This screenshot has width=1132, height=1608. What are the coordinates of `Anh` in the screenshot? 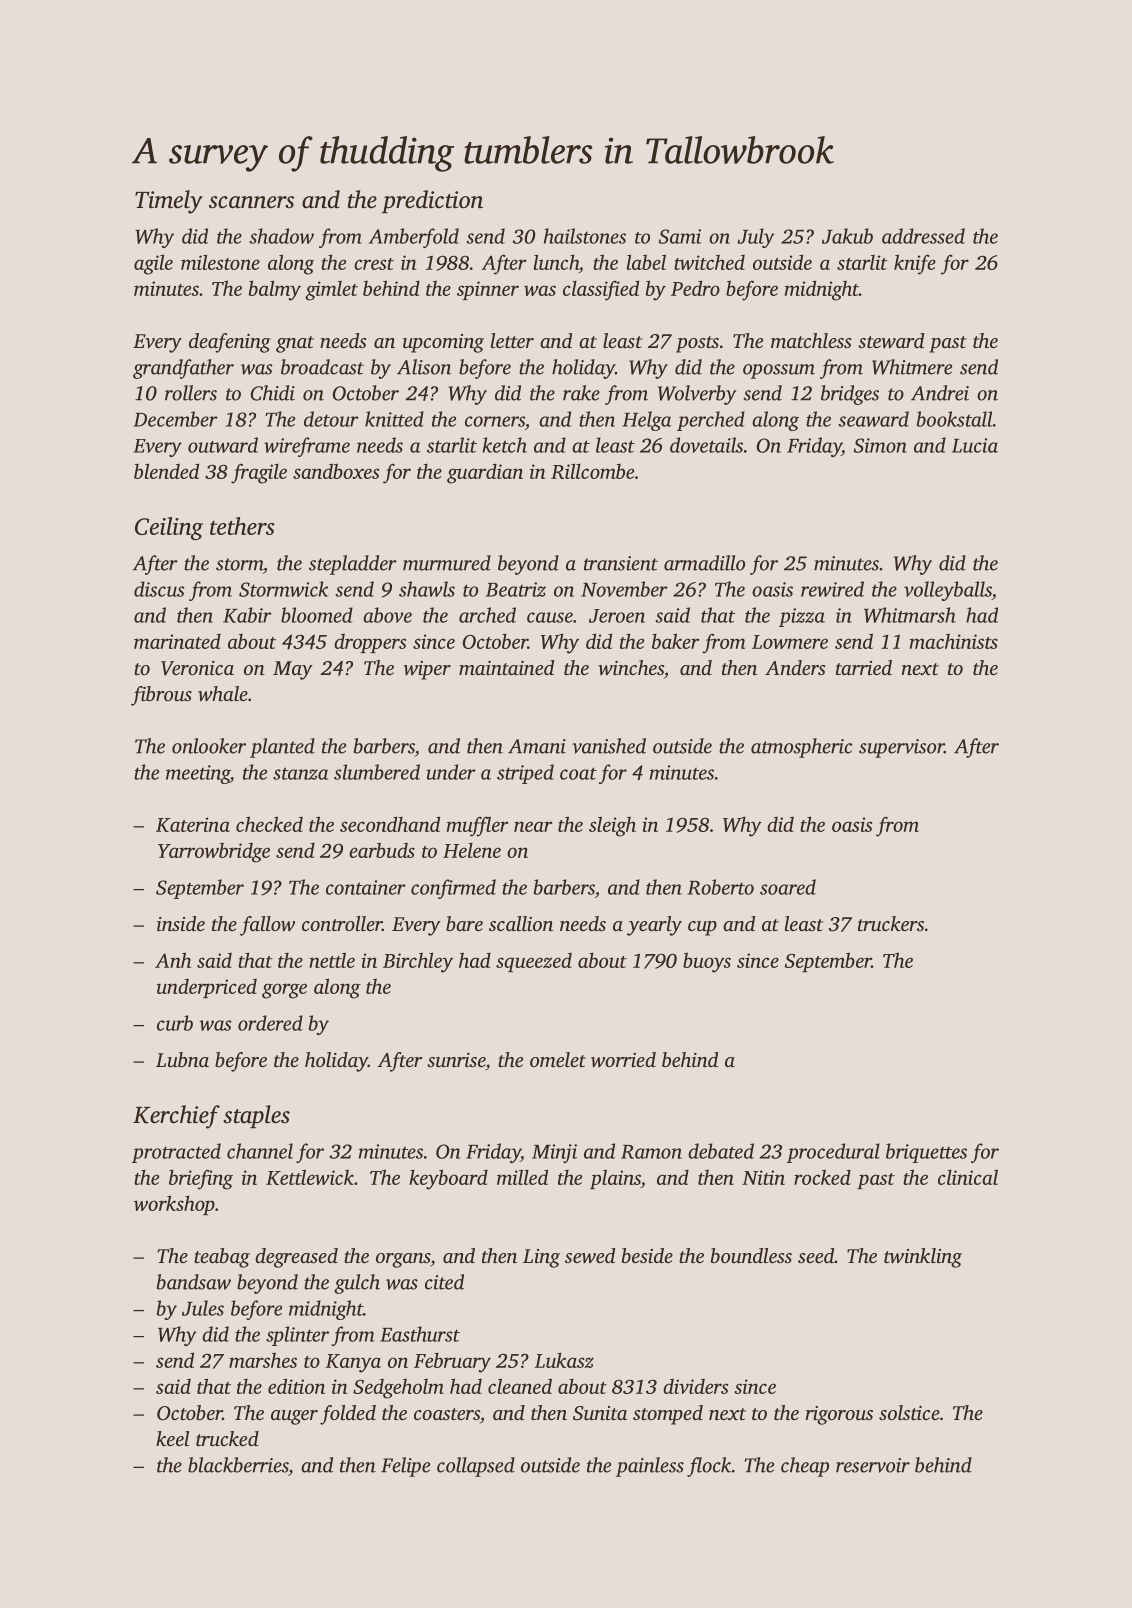 It's located at (173, 960).
